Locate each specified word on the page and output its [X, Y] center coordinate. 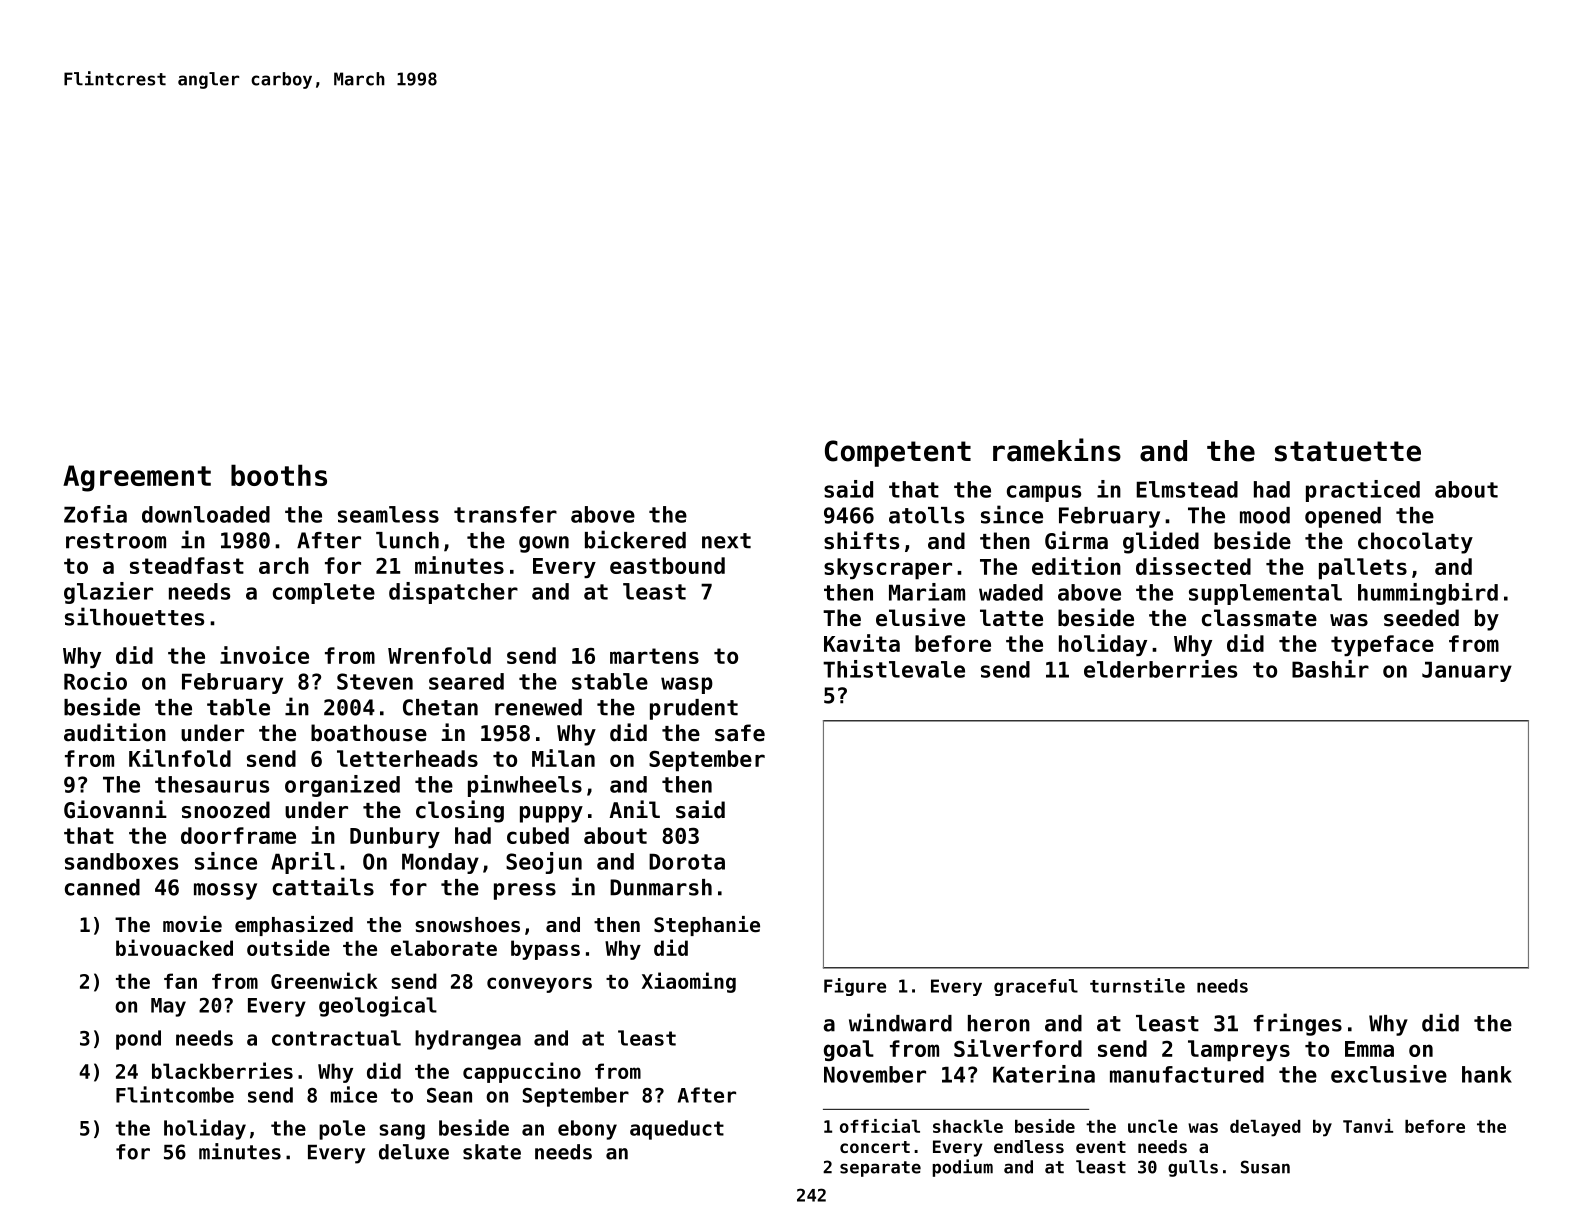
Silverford [1018, 1048]
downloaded [206, 514]
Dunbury [395, 837]
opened [1343, 517]
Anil [634, 809]
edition [1076, 566]
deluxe [414, 1152]
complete [324, 593]
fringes [1298, 1024]
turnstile [1137, 985]
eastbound [667, 565]
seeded [1421, 618]
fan [180, 981]
